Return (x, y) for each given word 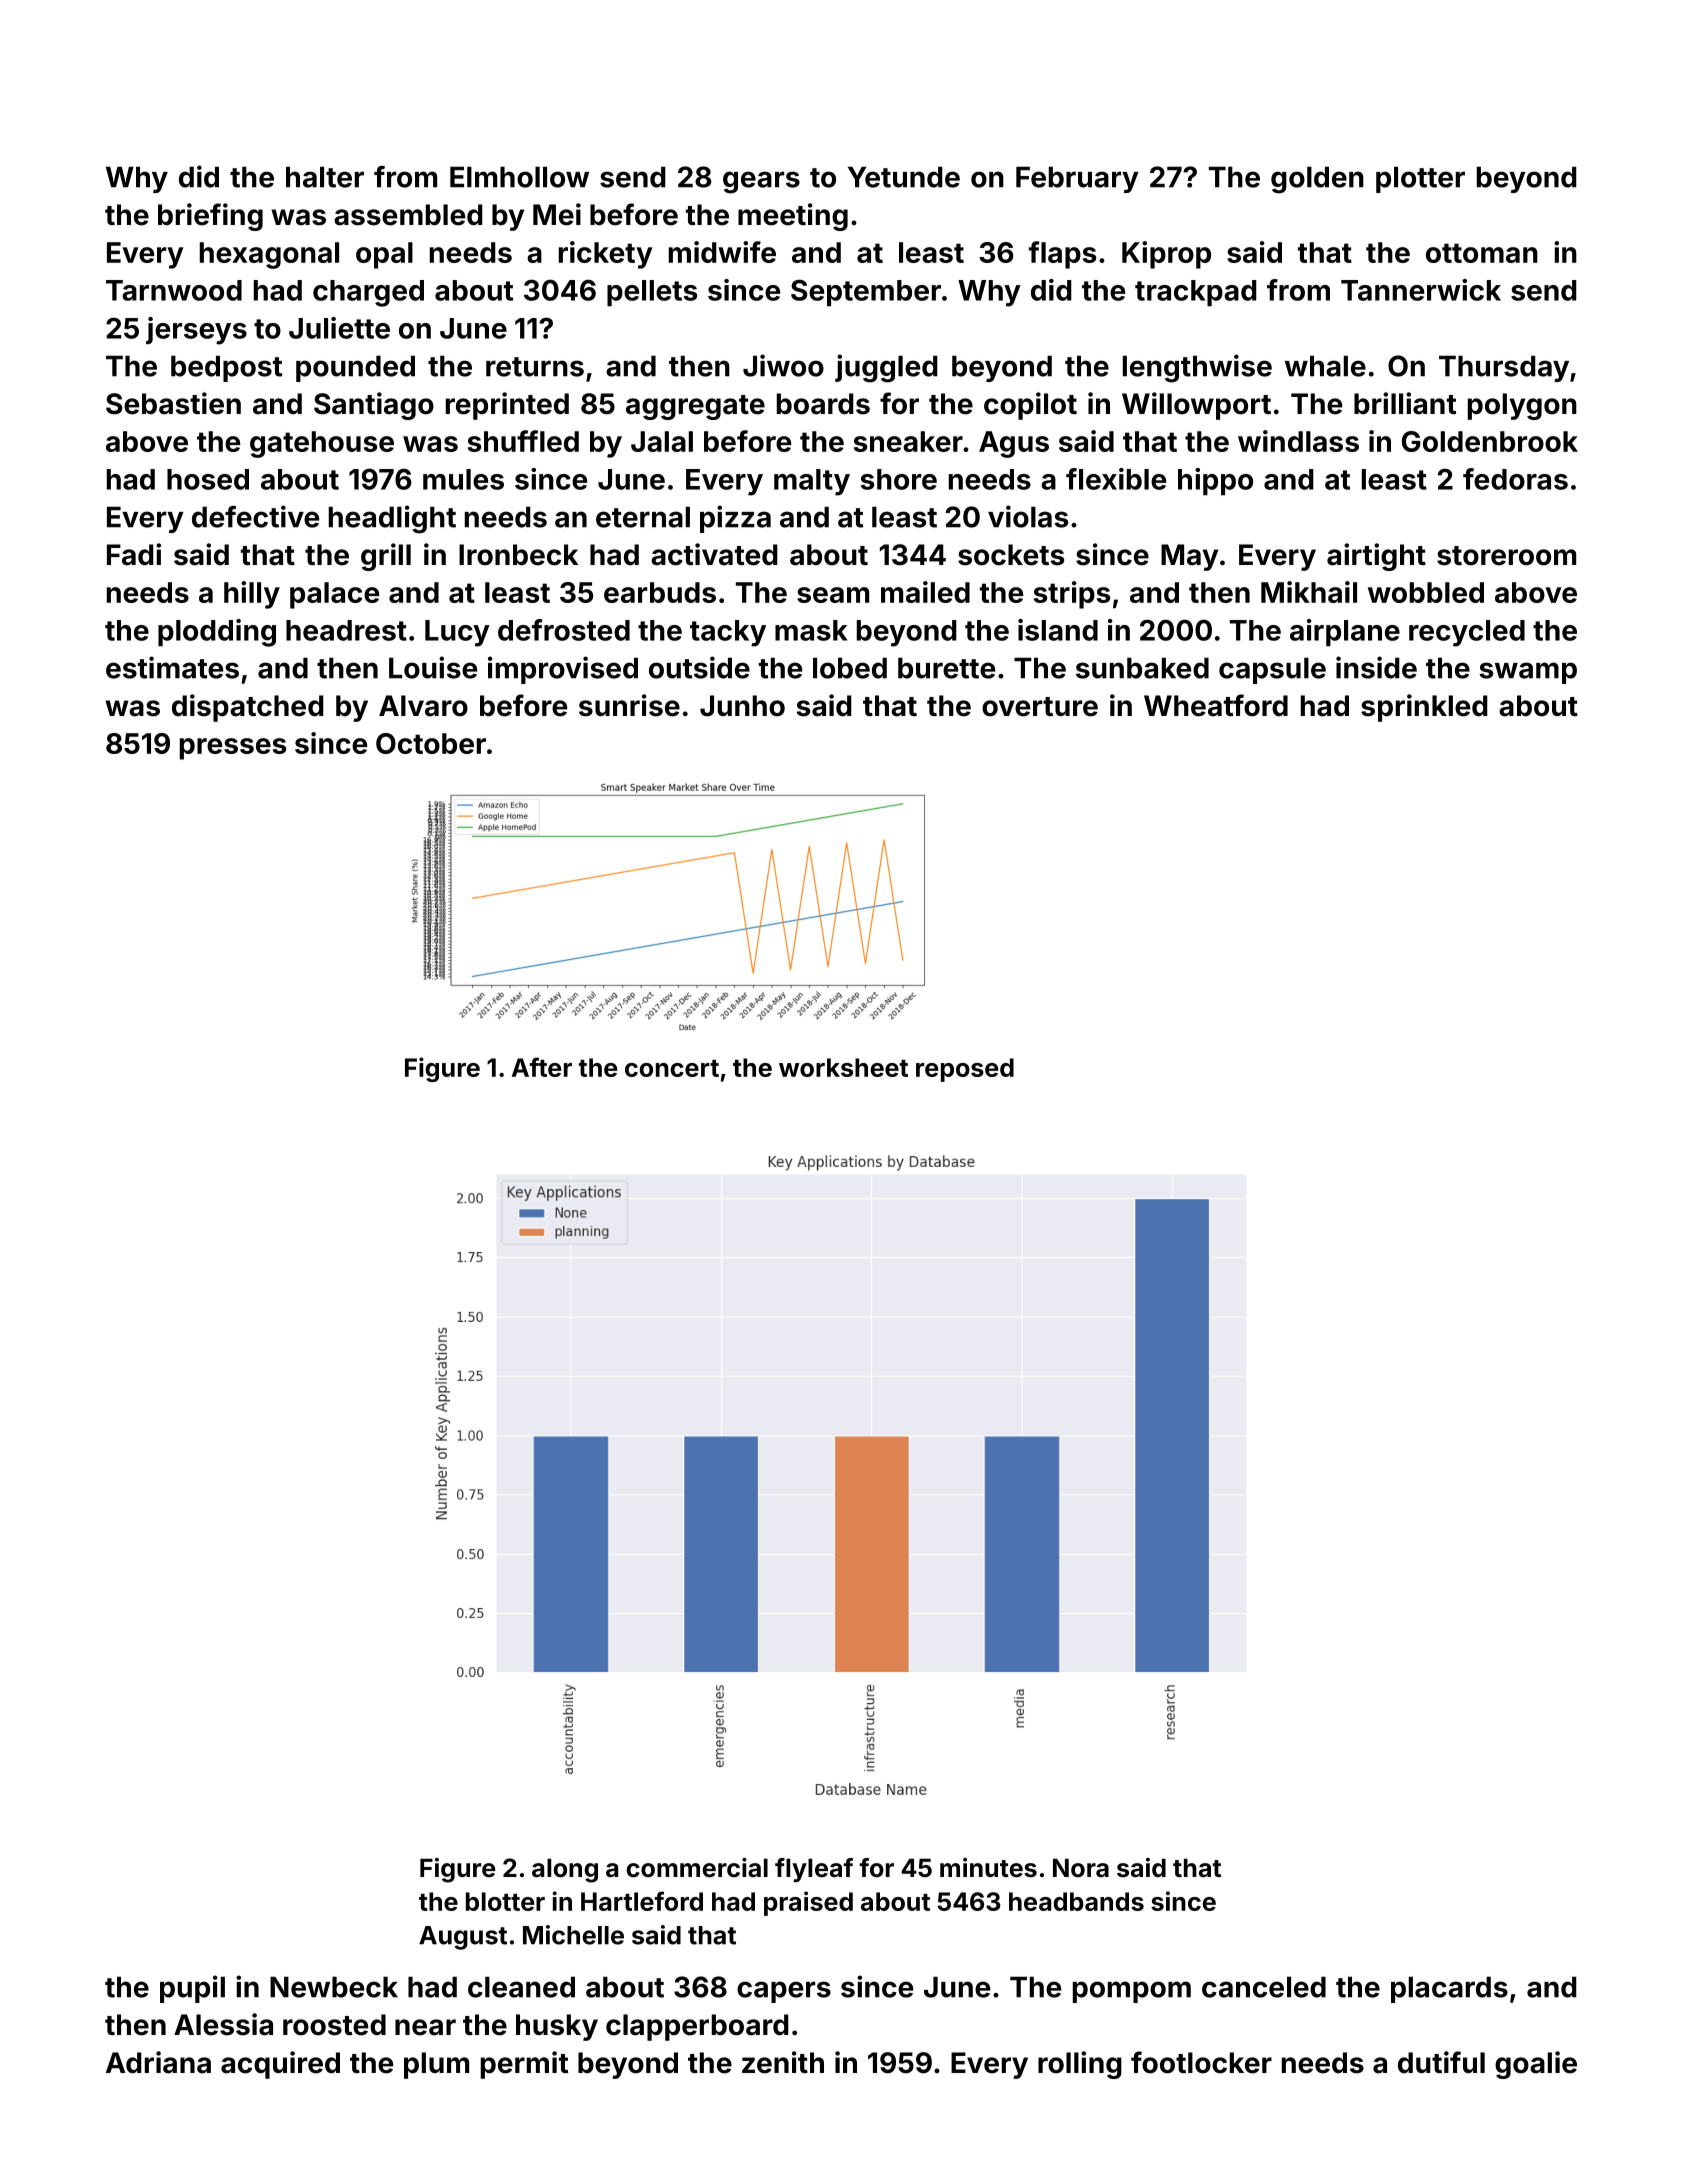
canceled (1264, 1987)
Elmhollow (519, 177)
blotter (505, 1901)
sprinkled (1424, 708)
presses (233, 749)
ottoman (1482, 253)
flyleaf (814, 1870)
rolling (1080, 2065)
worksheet (843, 1067)
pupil (192, 1989)
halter (325, 177)
